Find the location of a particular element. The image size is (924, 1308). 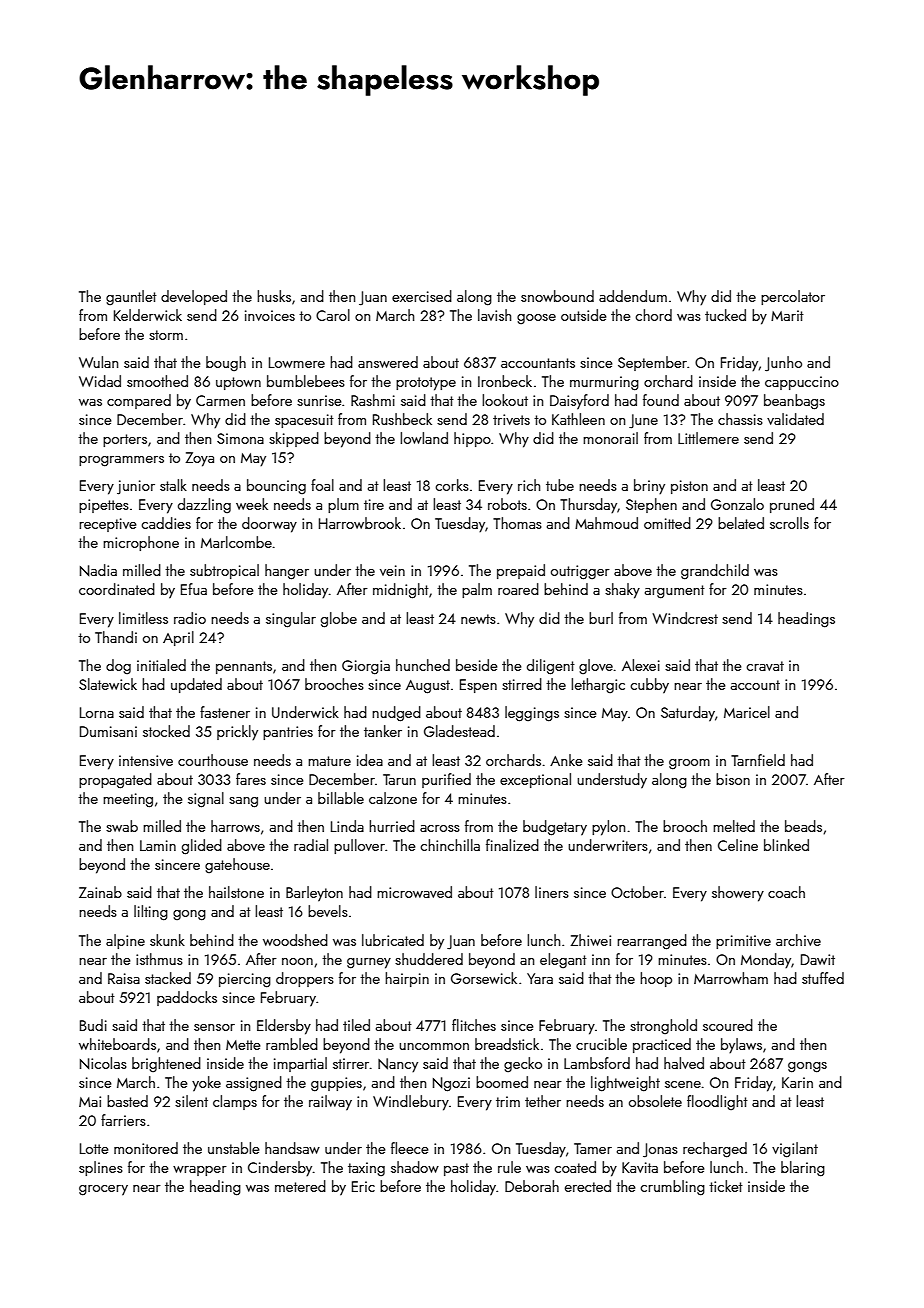

chord is located at coordinates (653, 315).
